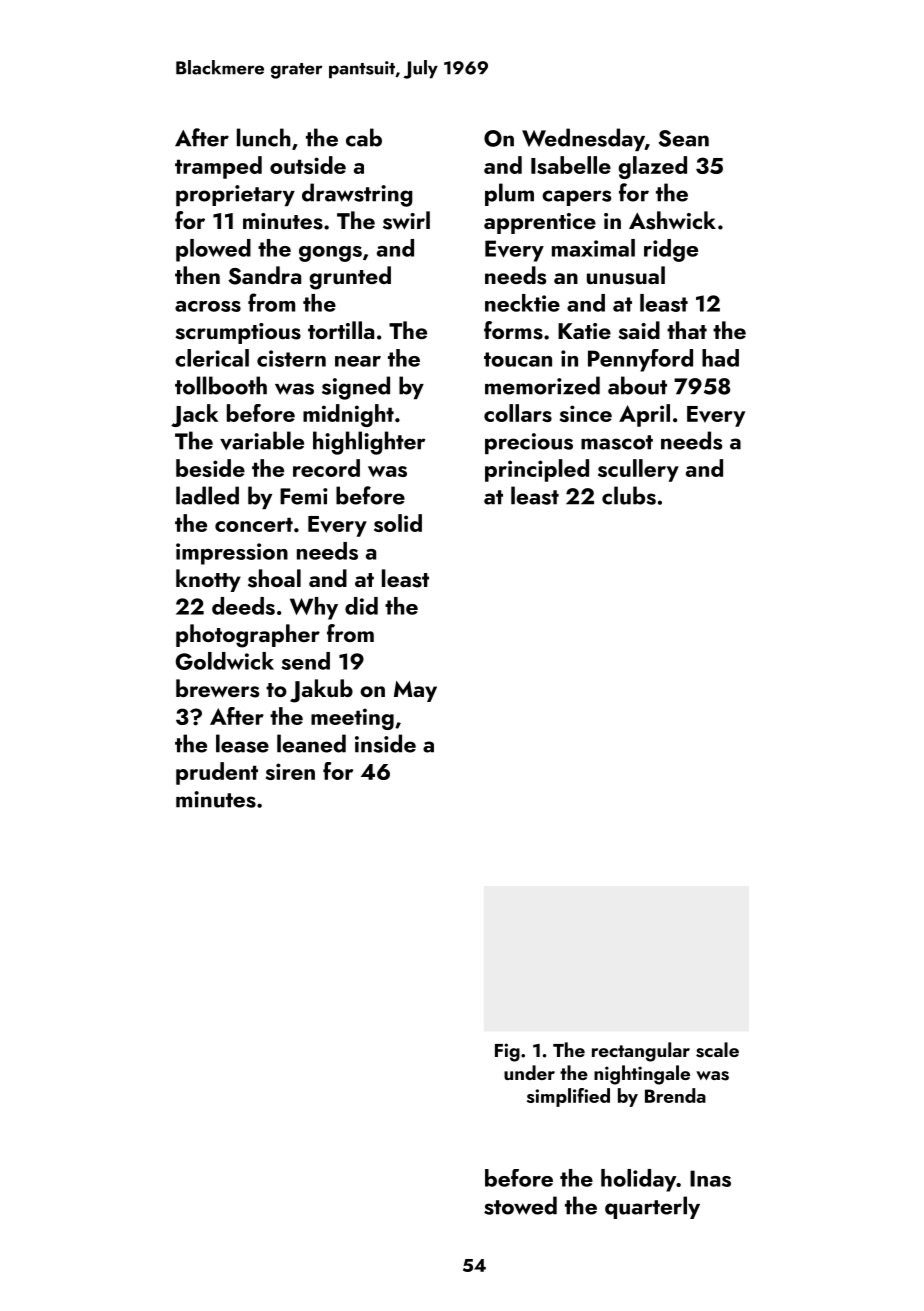  I want to click on Wednesday, so click(583, 139).
